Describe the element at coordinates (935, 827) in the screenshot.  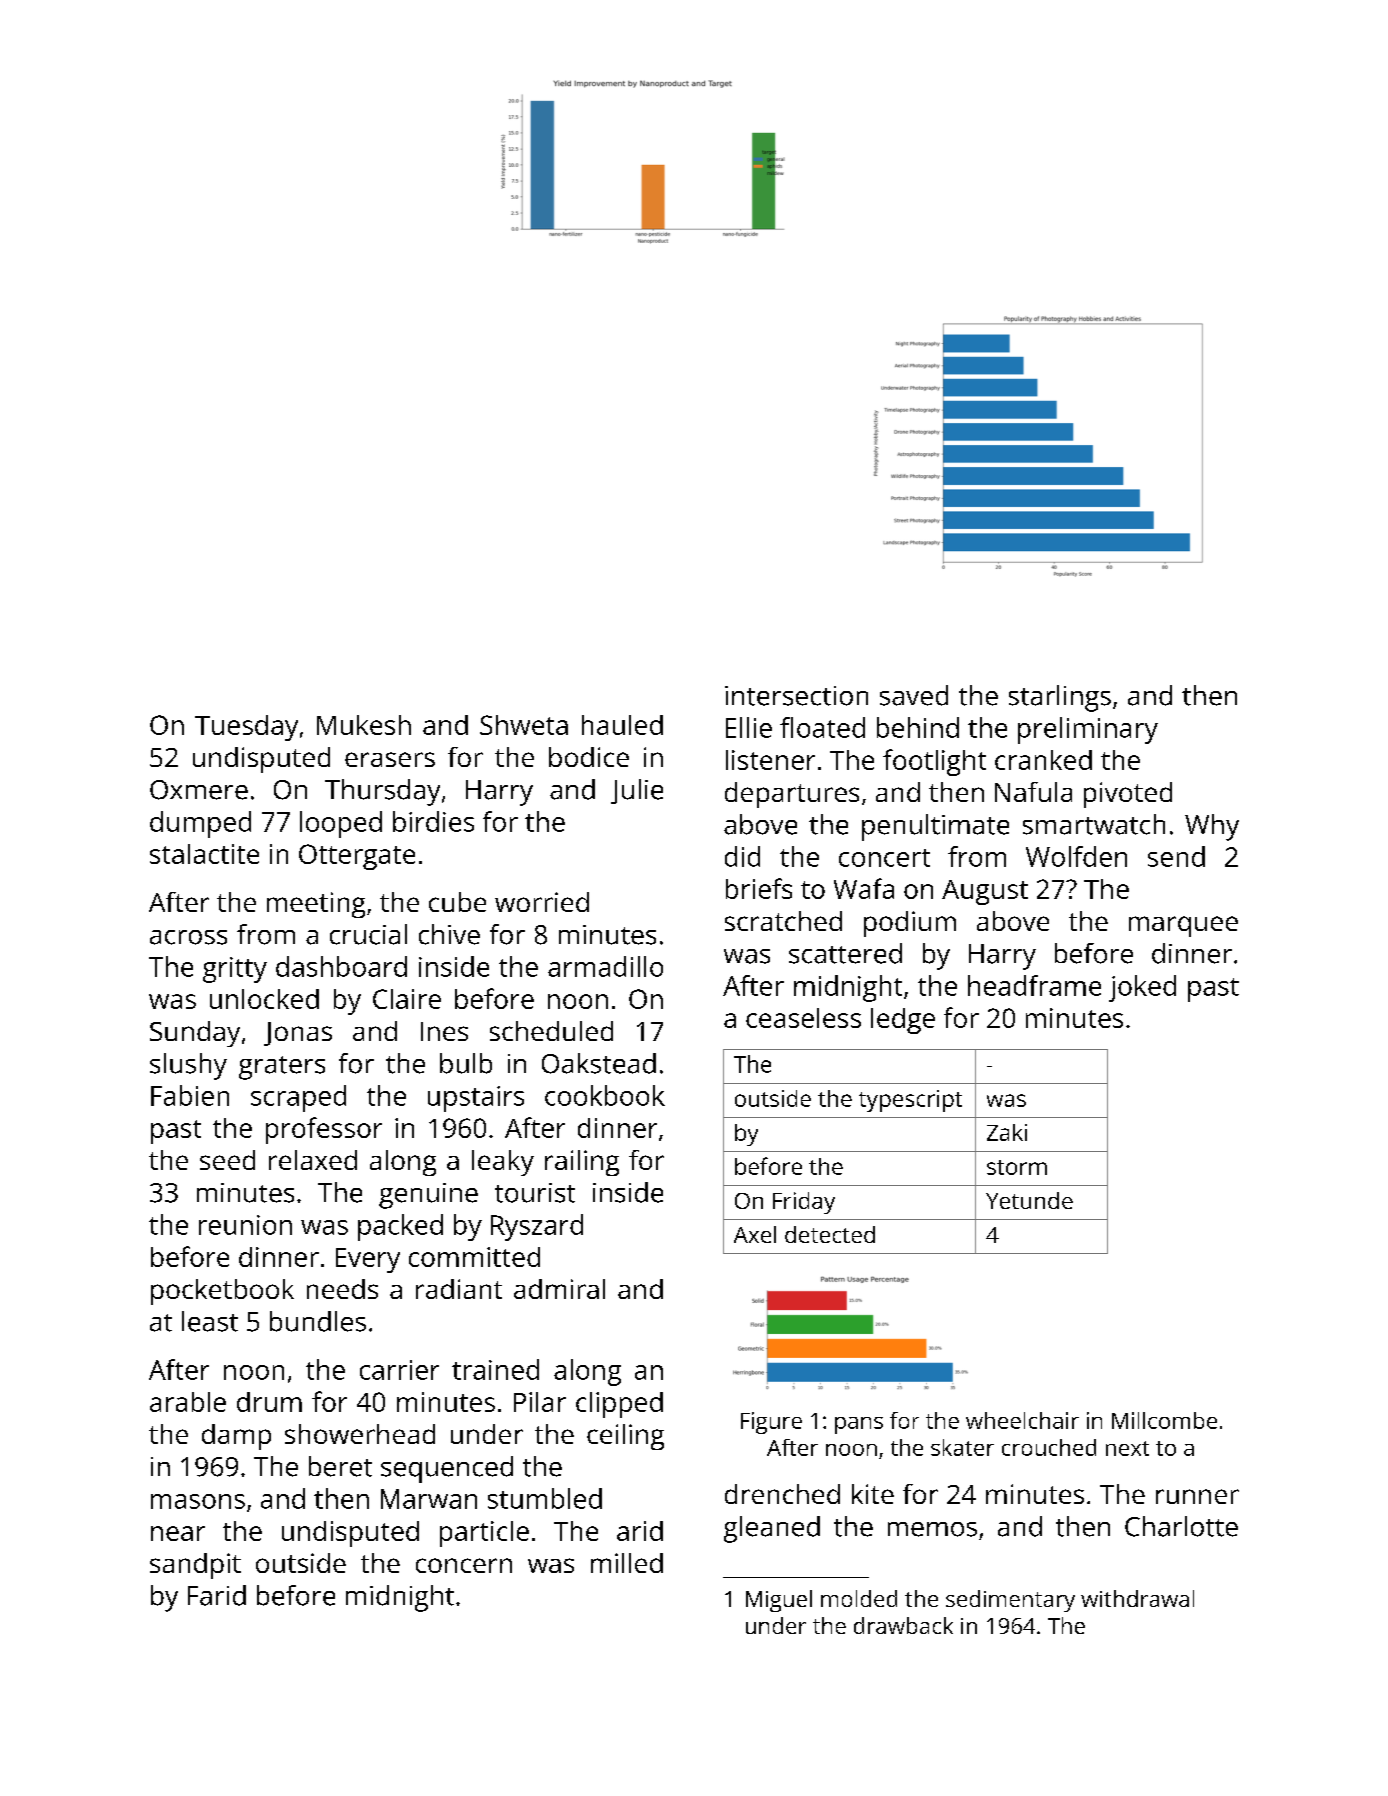
I see `penultimate` at that location.
